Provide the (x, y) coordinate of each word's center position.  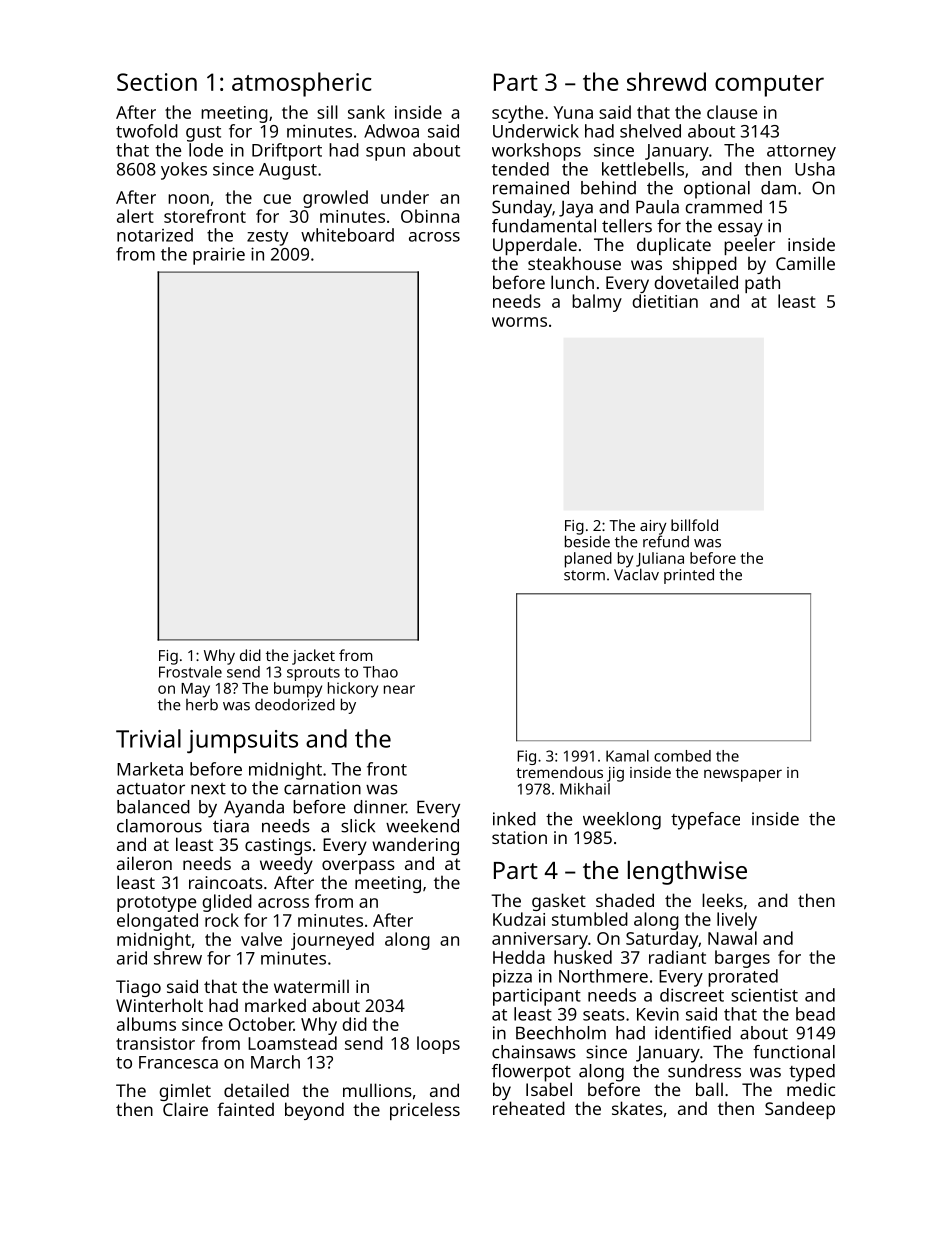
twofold (147, 131)
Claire (185, 1109)
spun (385, 154)
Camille (805, 263)
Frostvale (190, 672)
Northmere (603, 976)
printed (689, 576)
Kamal (627, 756)
